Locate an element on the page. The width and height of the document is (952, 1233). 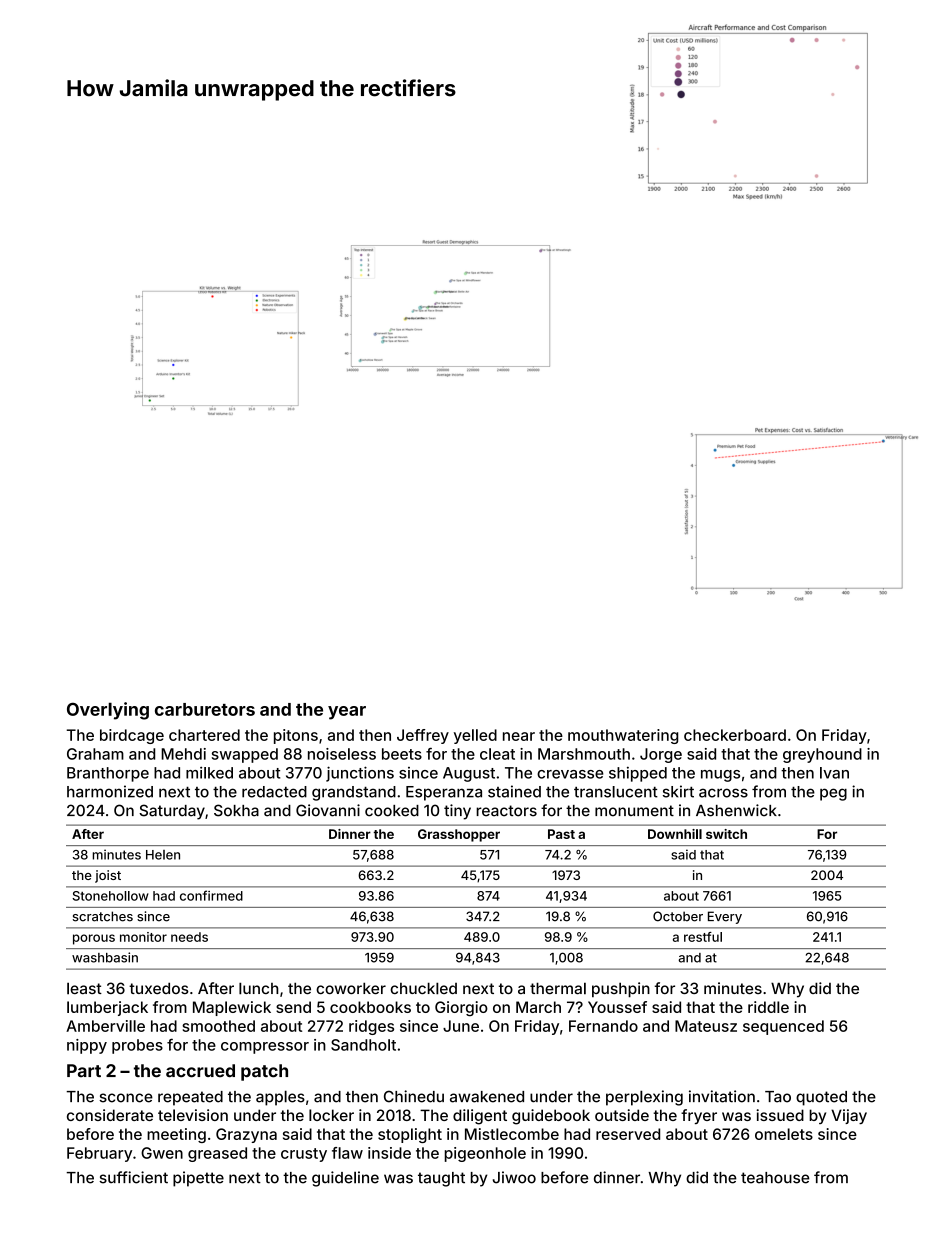
joist is located at coordinates (108, 876).
